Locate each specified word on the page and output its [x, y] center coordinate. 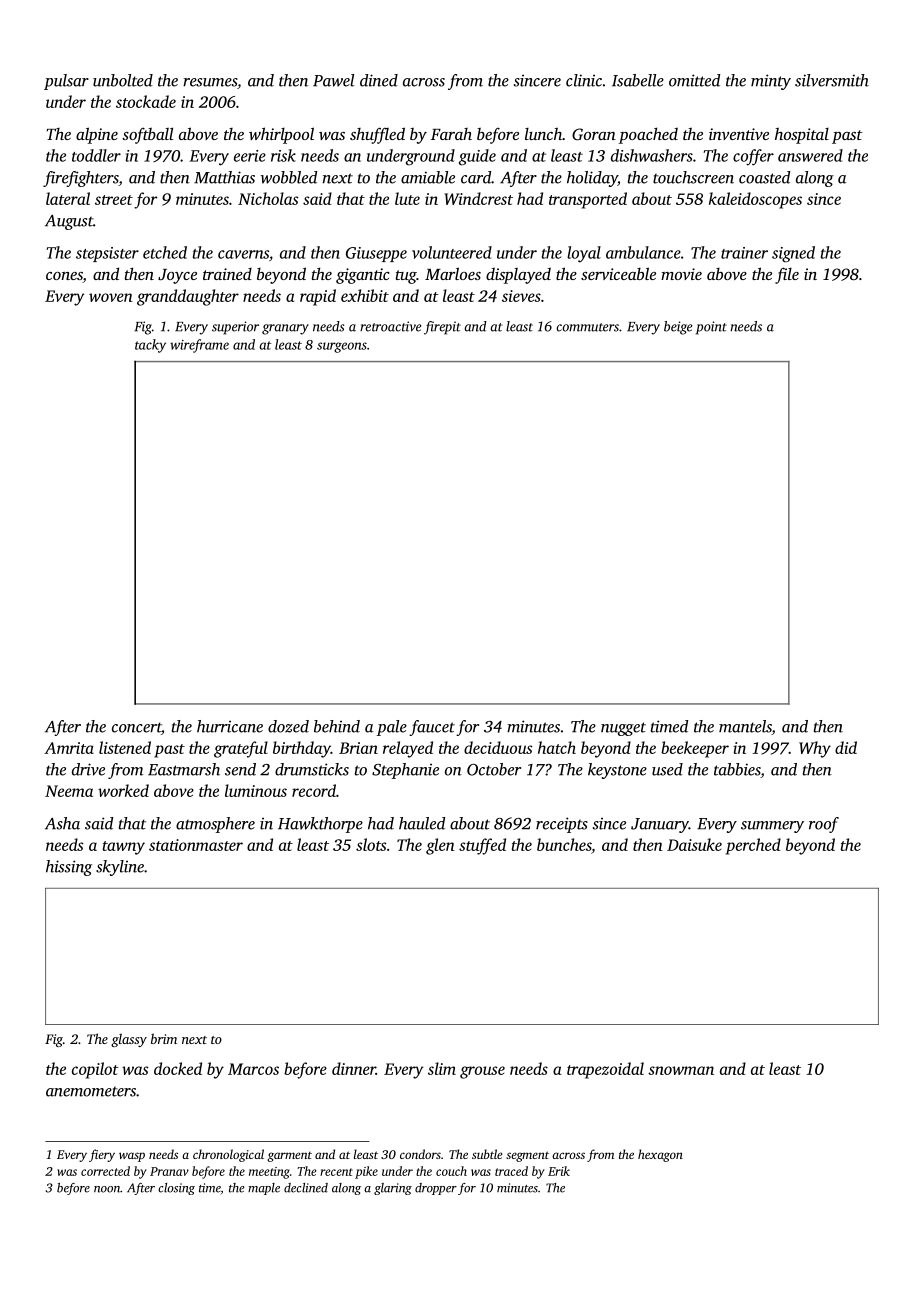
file [787, 275]
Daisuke [694, 844]
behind [337, 726]
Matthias [224, 177]
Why [815, 749]
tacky [150, 346]
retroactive [390, 326]
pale [392, 728]
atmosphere [215, 825]
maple [264, 1189]
